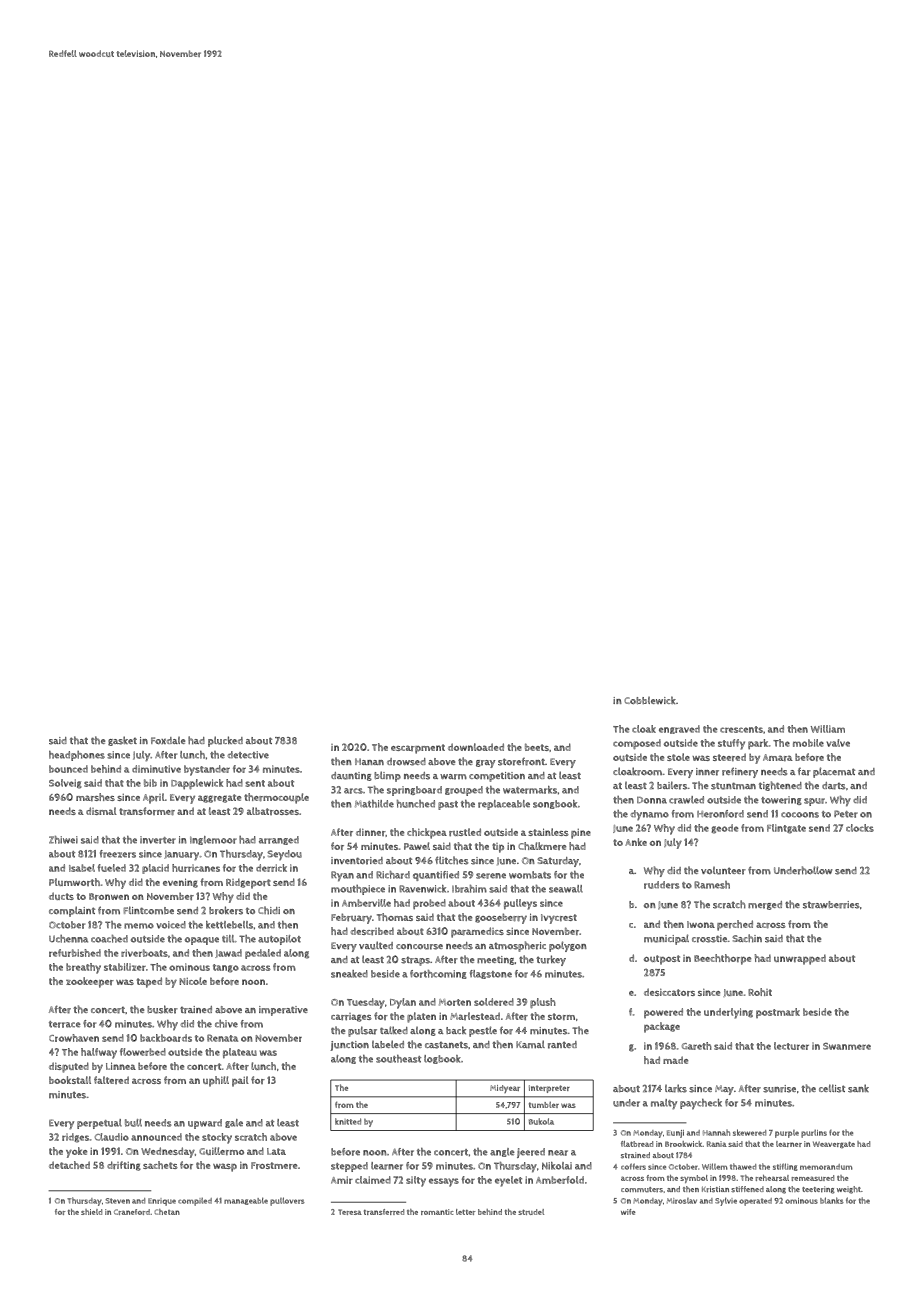  What do you see at coordinates (162, 1202) in the screenshot?
I see `Enrique` at bounding box center [162, 1202].
